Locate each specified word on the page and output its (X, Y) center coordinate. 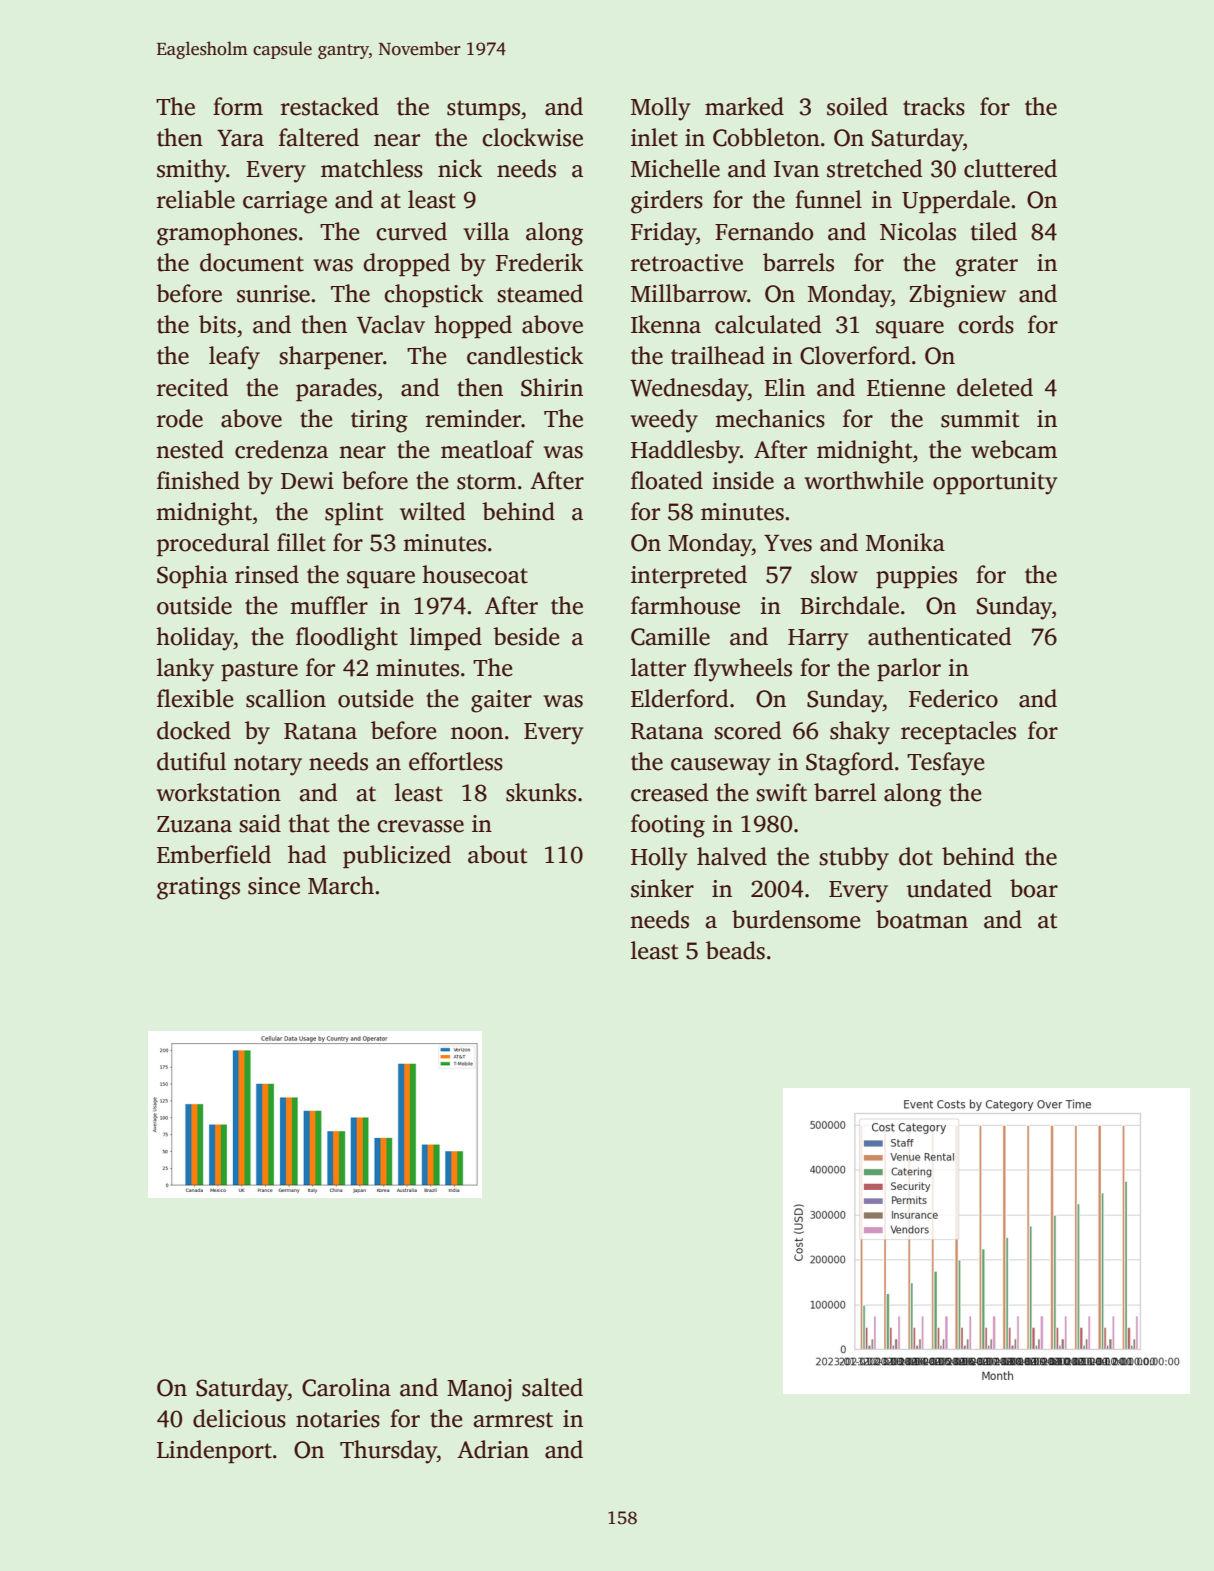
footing (668, 826)
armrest (513, 1420)
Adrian (493, 1449)
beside (526, 636)
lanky (185, 670)
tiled (994, 231)
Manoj (479, 1390)
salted (552, 1387)
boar (1034, 888)
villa (486, 231)
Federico (953, 698)
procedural (213, 544)
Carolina (346, 1387)
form (238, 106)
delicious (239, 1418)
